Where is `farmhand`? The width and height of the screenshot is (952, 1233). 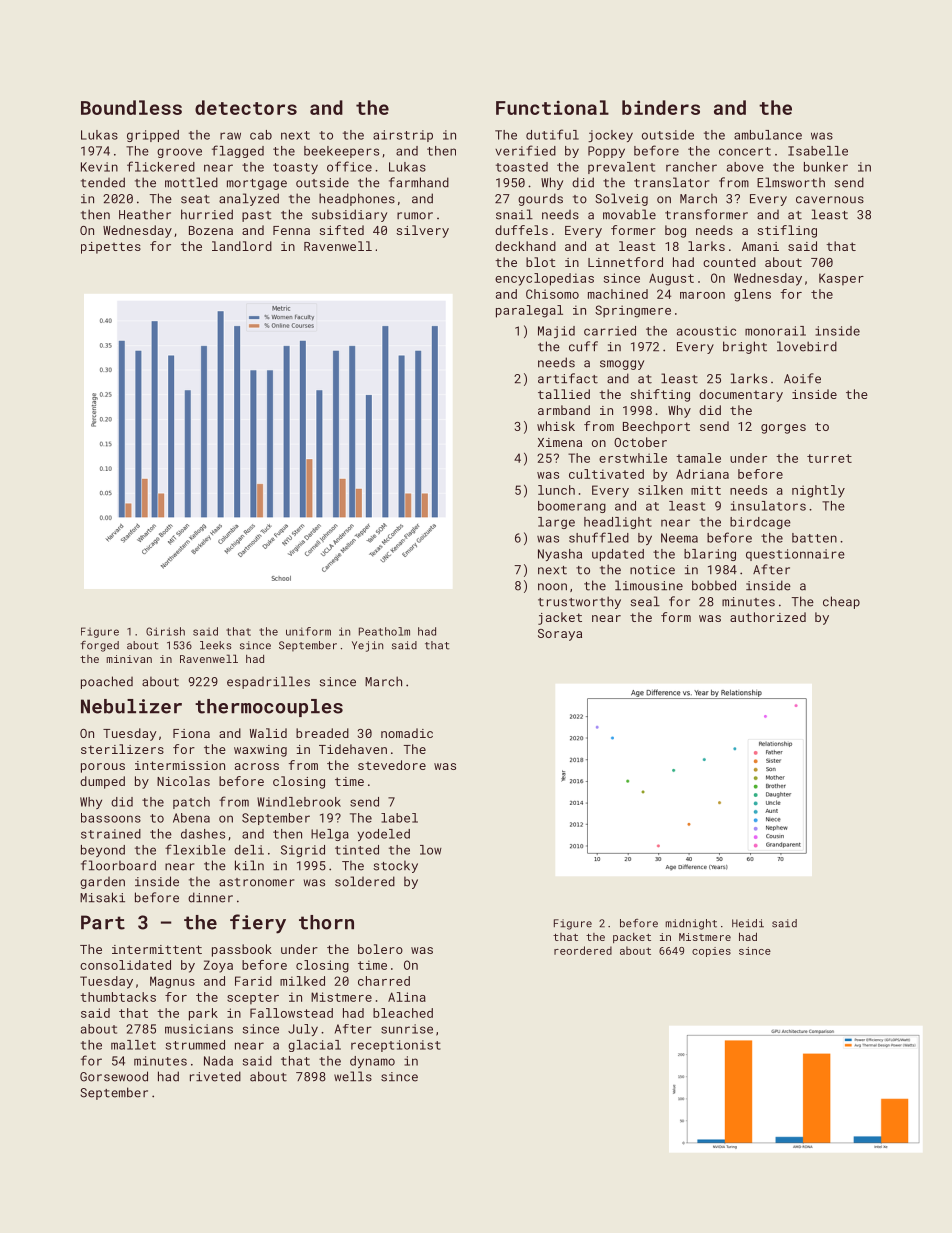 farmhand is located at coordinates (419, 182).
